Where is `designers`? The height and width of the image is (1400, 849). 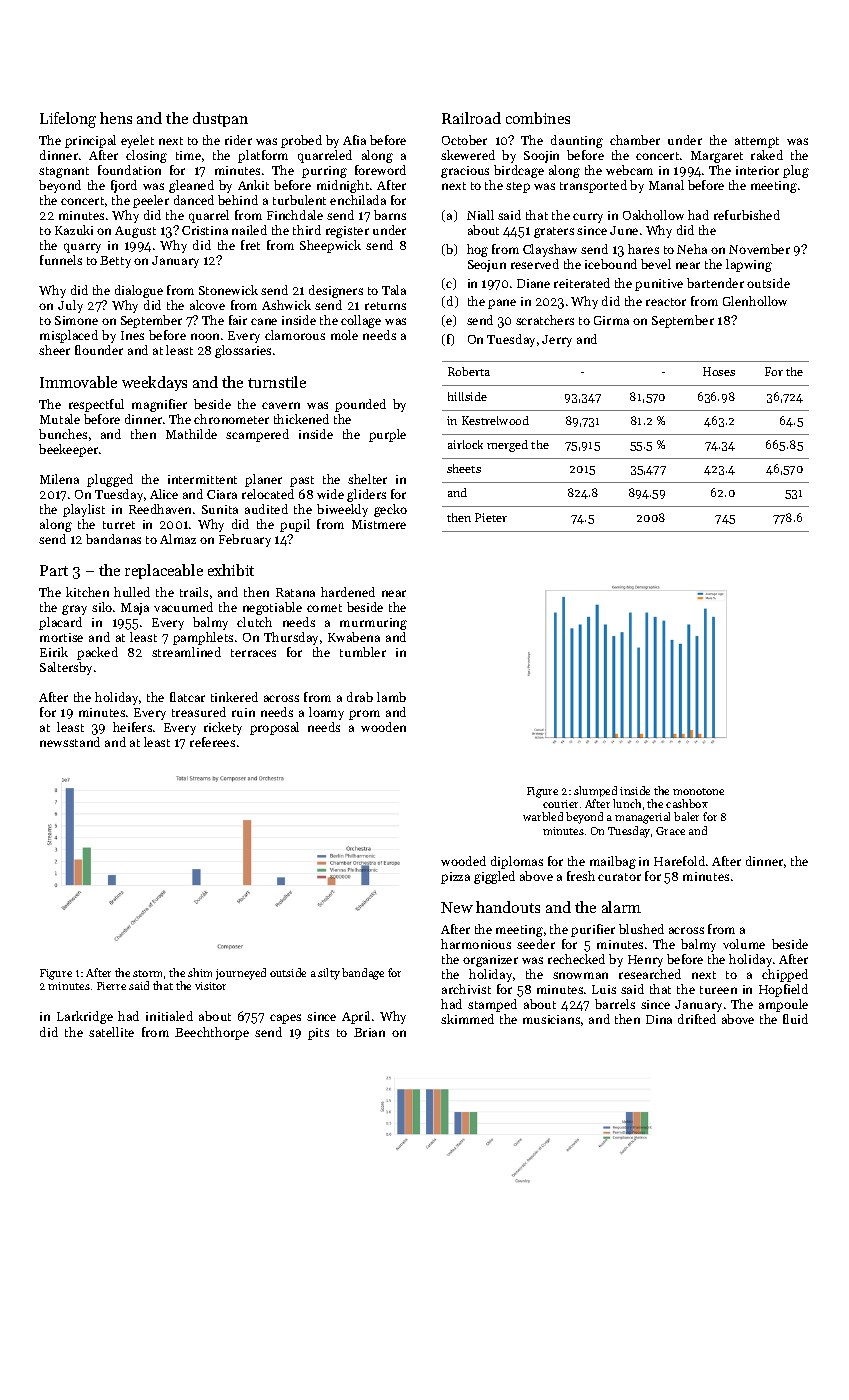 designers is located at coordinates (336, 291).
